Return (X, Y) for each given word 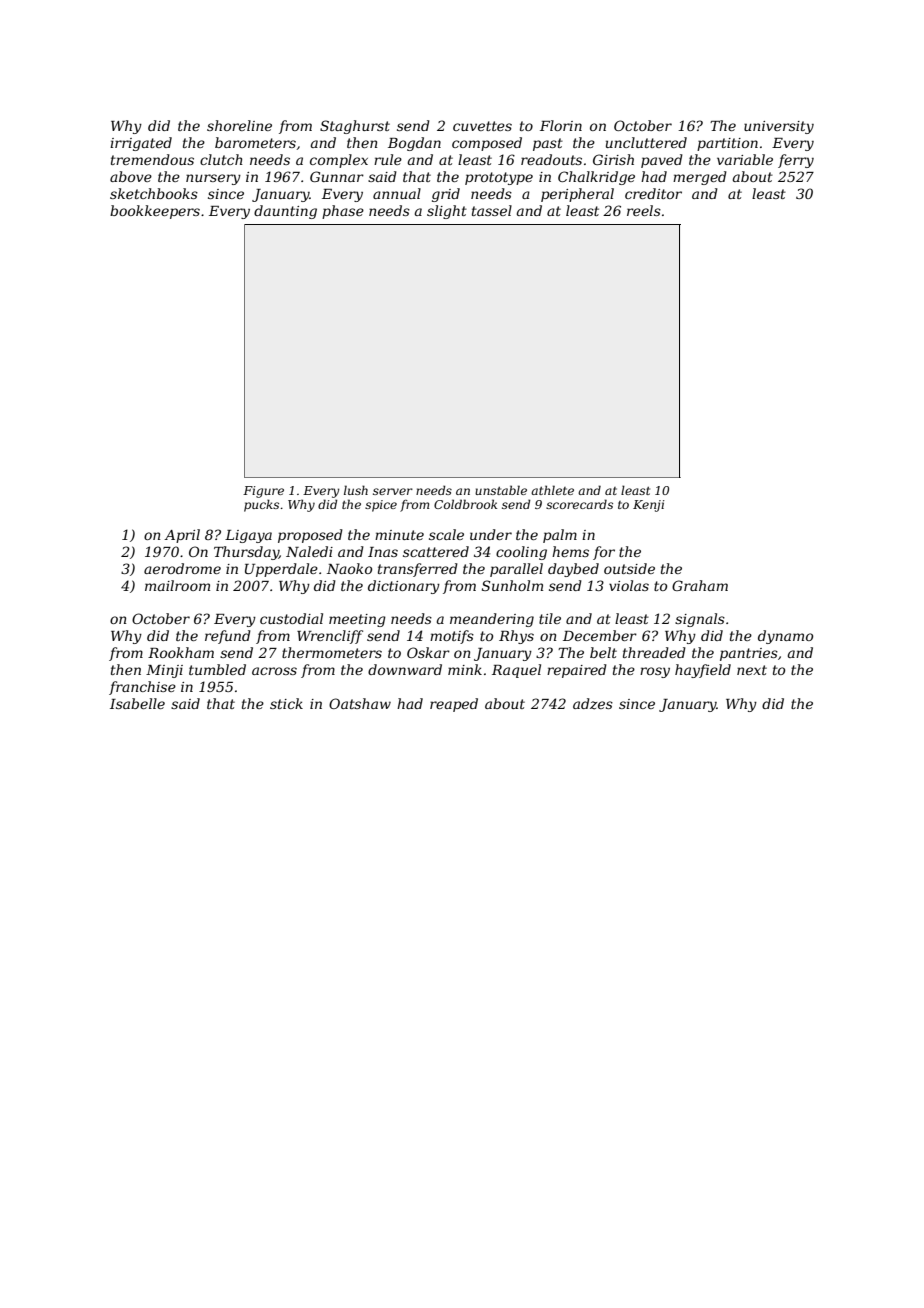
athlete (552, 490)
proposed (310, 536)
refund (228, 637)
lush (356, 490)
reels (644, 210)
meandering (492, 620)
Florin (561, 125)
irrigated (141, 144)
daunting (285, 212)
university (779, 127)
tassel (492, 210)
